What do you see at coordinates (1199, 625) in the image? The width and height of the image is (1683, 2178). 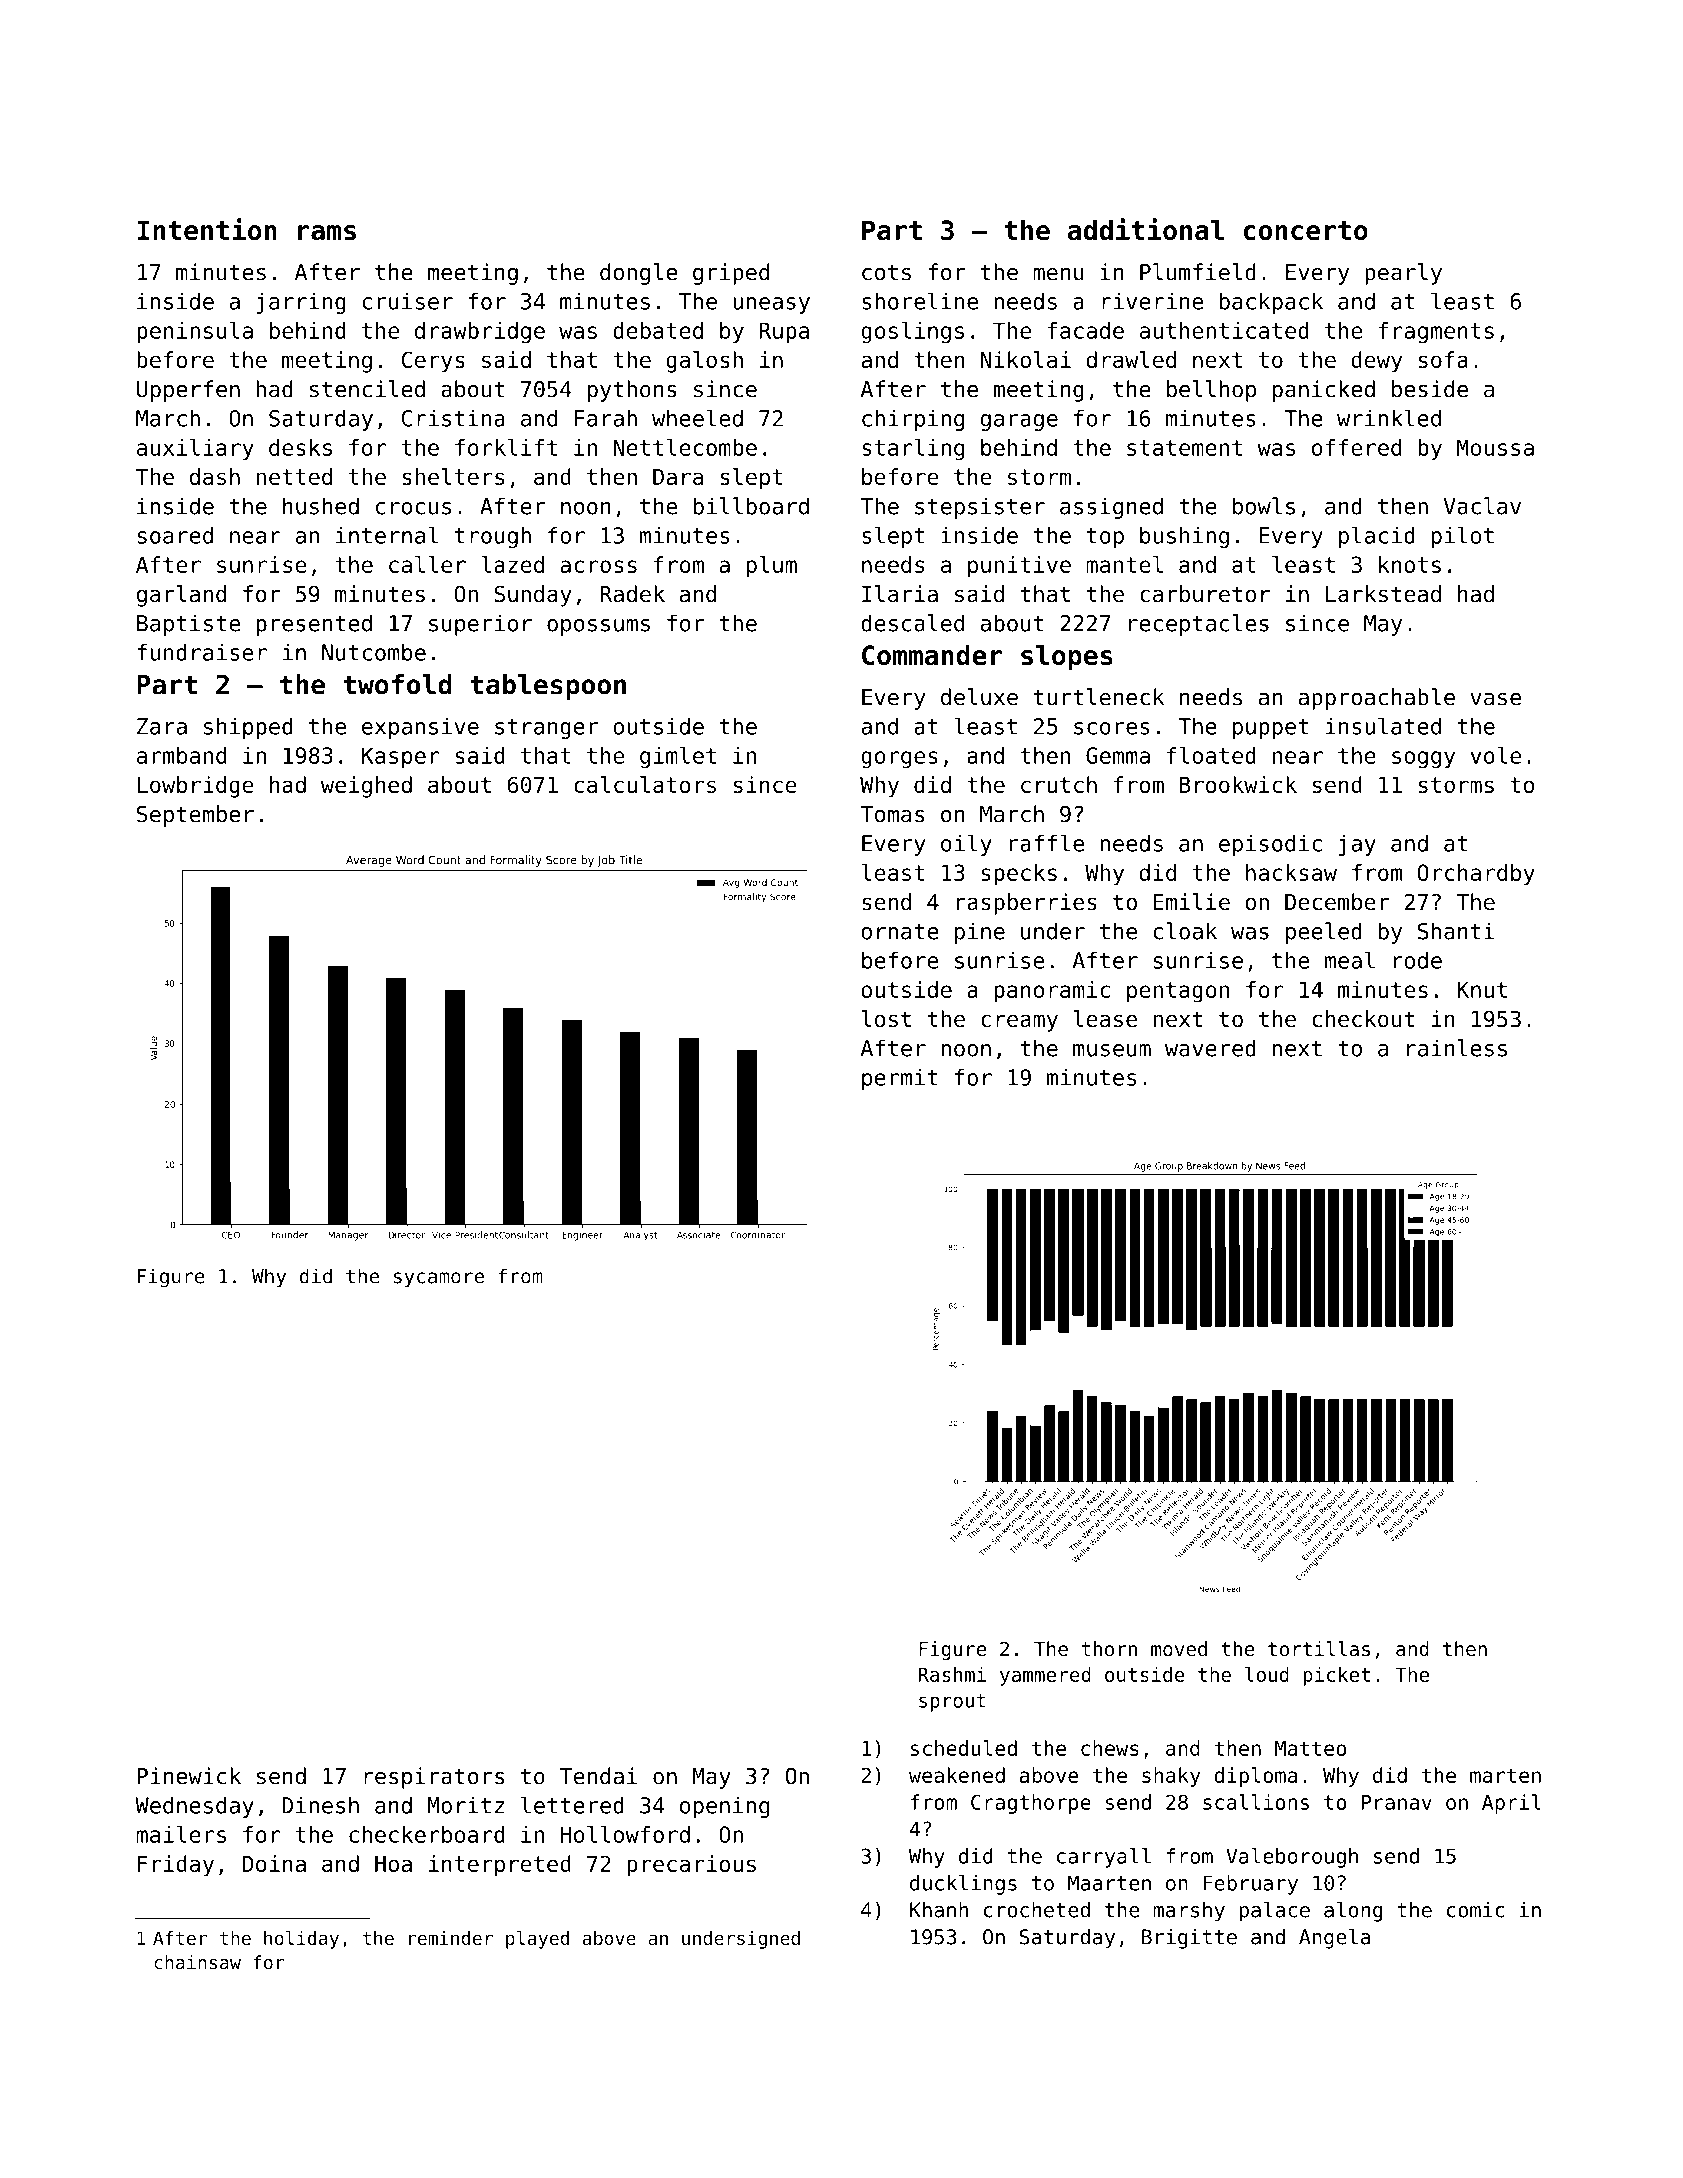 I see `receptacles` at bounding box center [1199, 625].
